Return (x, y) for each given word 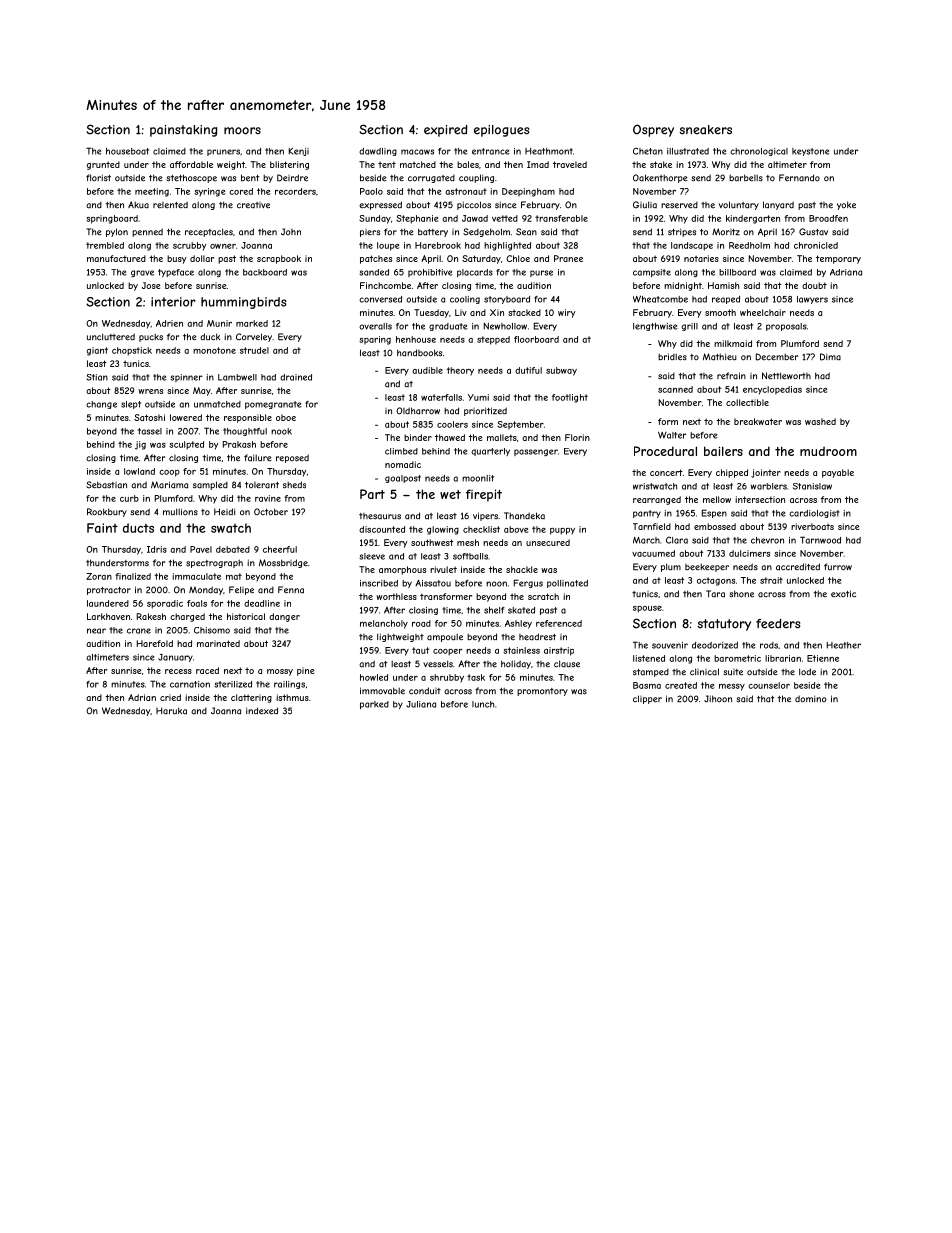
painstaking (183, 131)
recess (178, 671)
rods (769, 645)
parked (374, 705)
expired (445, 131)
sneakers (705, 130)
